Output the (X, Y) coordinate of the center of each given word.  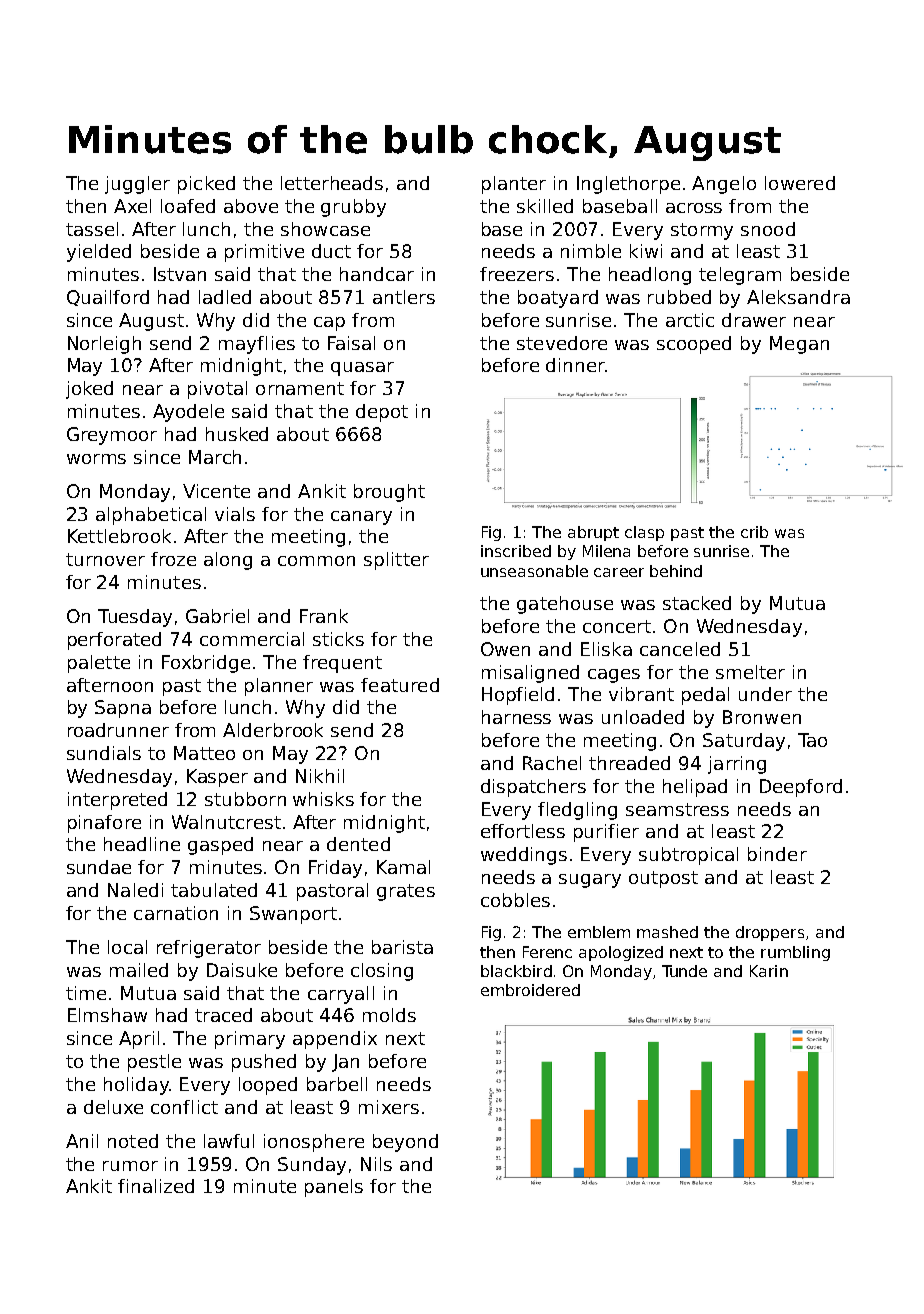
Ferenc (547, 952)
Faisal (351, 343)
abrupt (593, 533)
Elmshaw (107, 1015)
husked (237, 434)
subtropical (688, 856)
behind (676, 571)
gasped (220, 846)
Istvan (180, 274)
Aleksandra (798, 297)
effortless (523, 831)
